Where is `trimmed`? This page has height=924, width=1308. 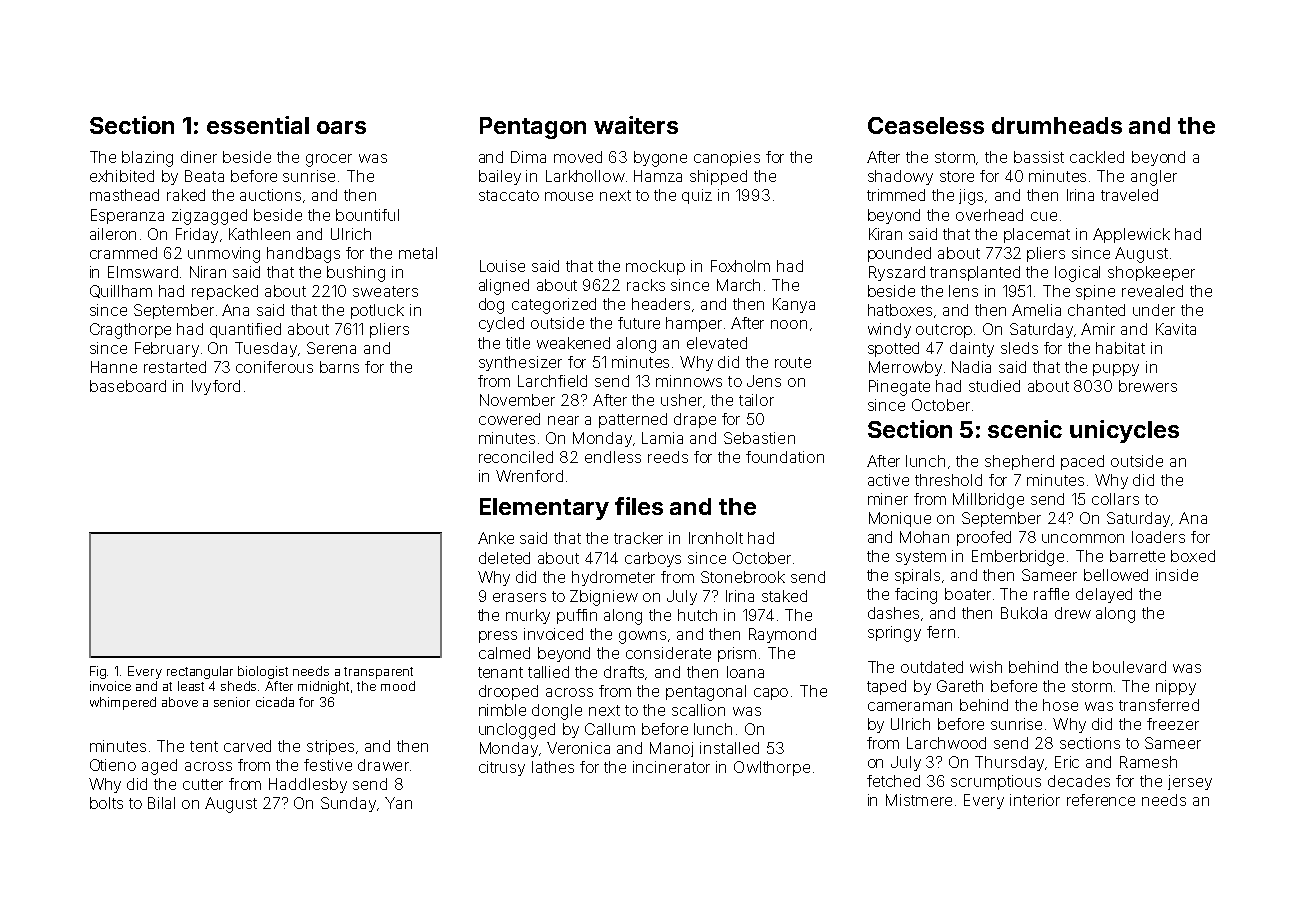 trimmed is located at coordinates (896, 195).
